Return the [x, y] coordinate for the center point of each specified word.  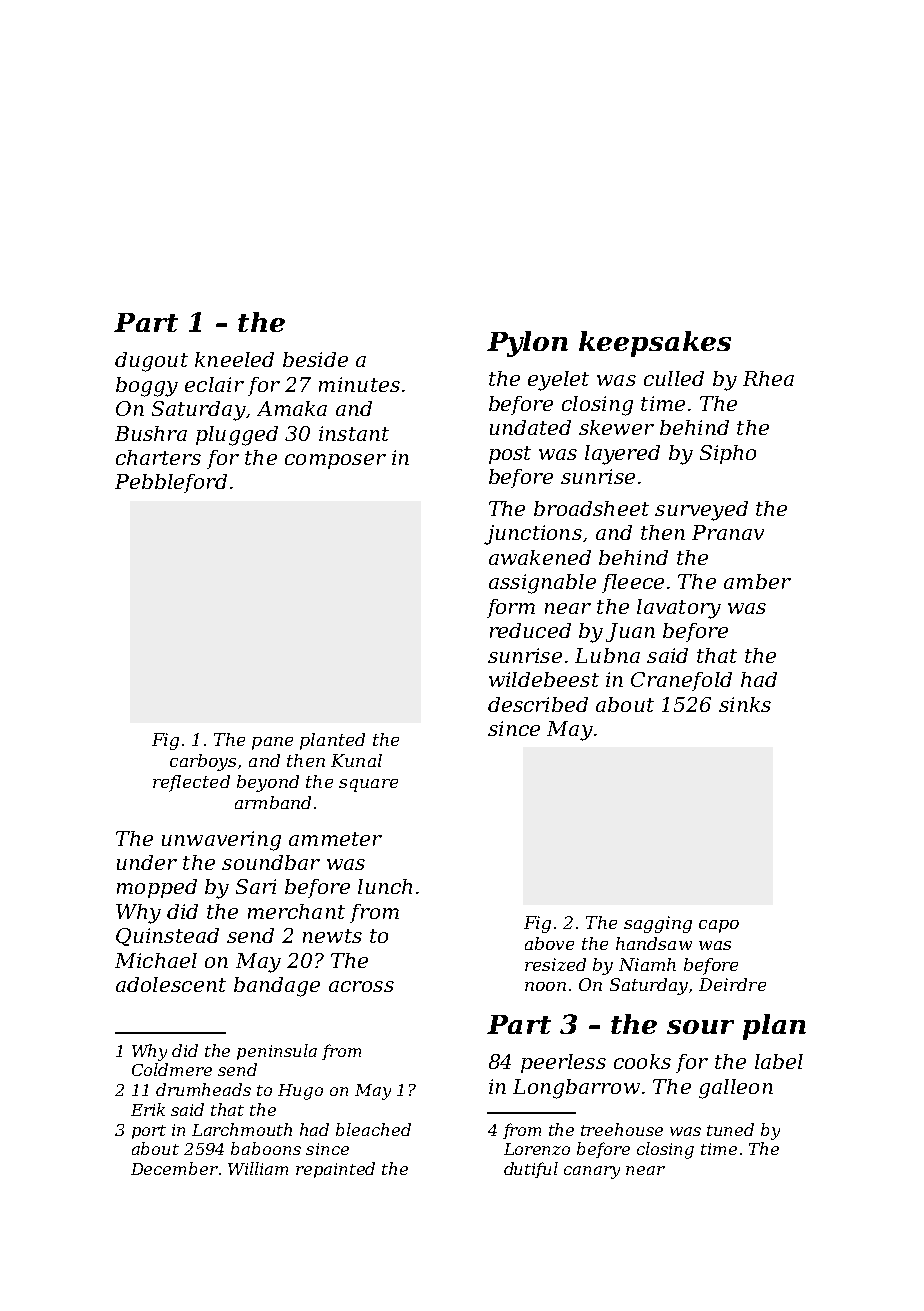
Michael [156, 960]
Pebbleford [171, 483]
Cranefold [681, 681]
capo [719, 926]
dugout [151, 362]
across [361, 986]
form [511, 608]
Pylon [527, 344]
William [258, 1168]
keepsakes [655, 344]
